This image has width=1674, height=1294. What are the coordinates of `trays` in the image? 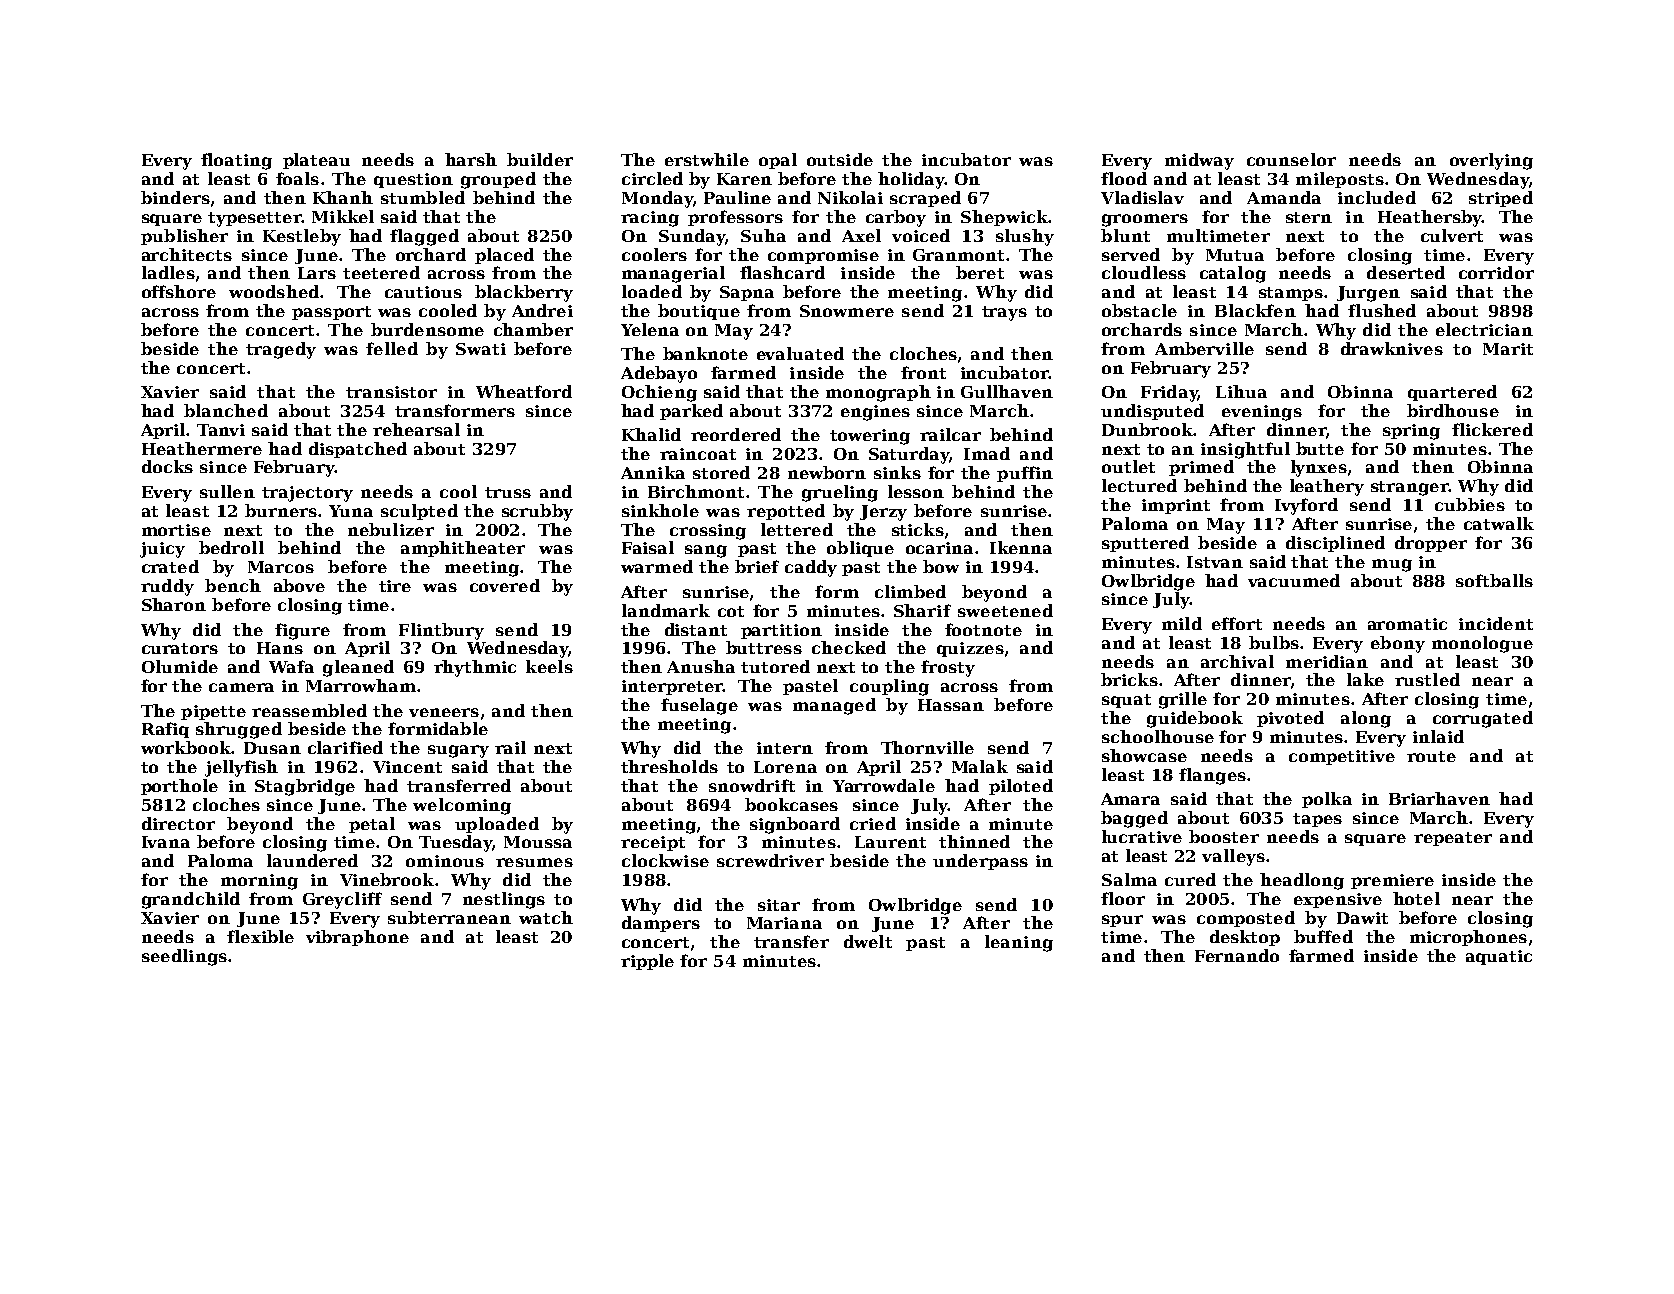 It's located at (1004, 313).
